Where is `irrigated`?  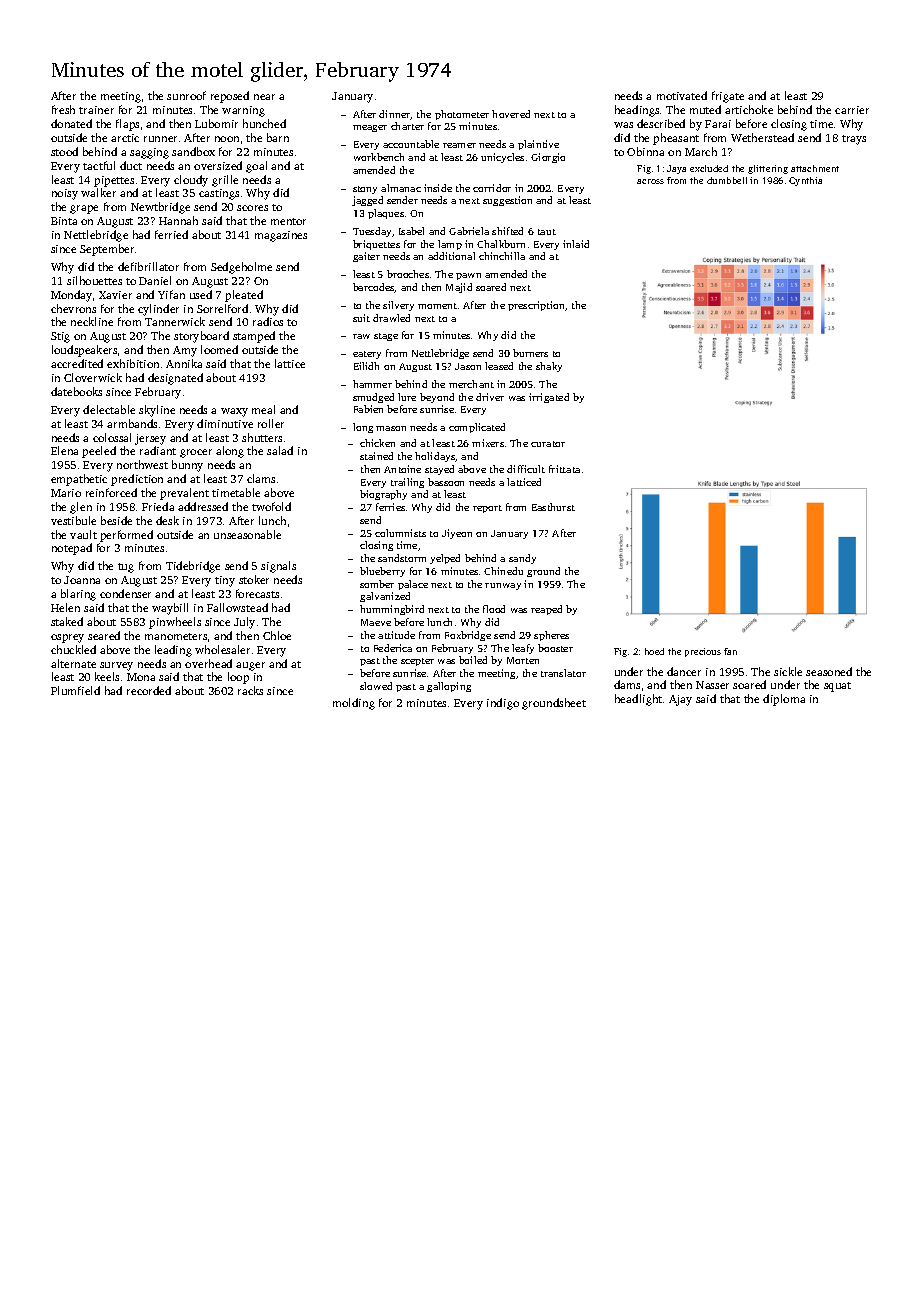 irrigated is located at coordinates (549, 398).
